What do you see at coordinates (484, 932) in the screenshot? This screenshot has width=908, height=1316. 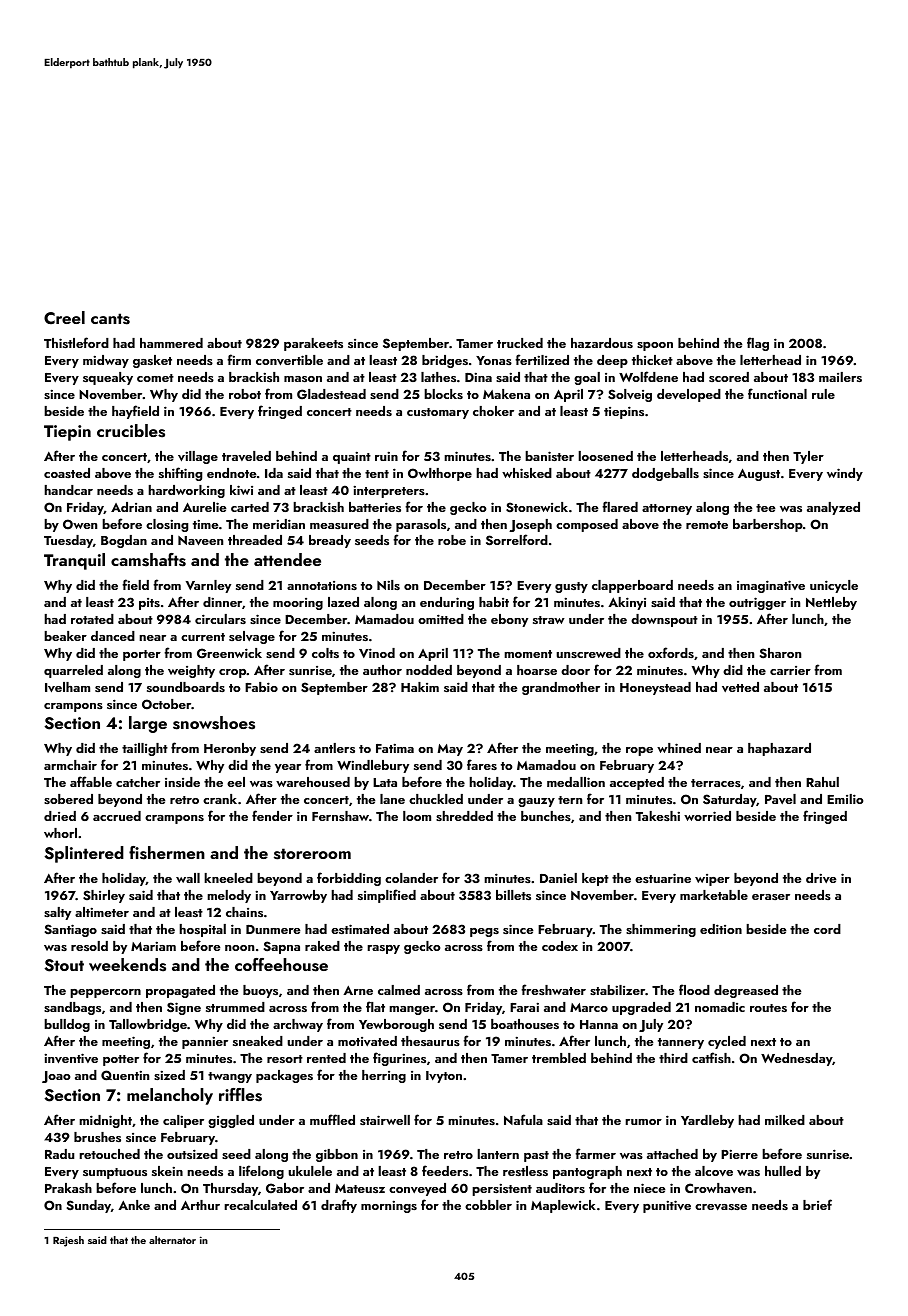 I see `pegs` at bounding box center [484, 932].
